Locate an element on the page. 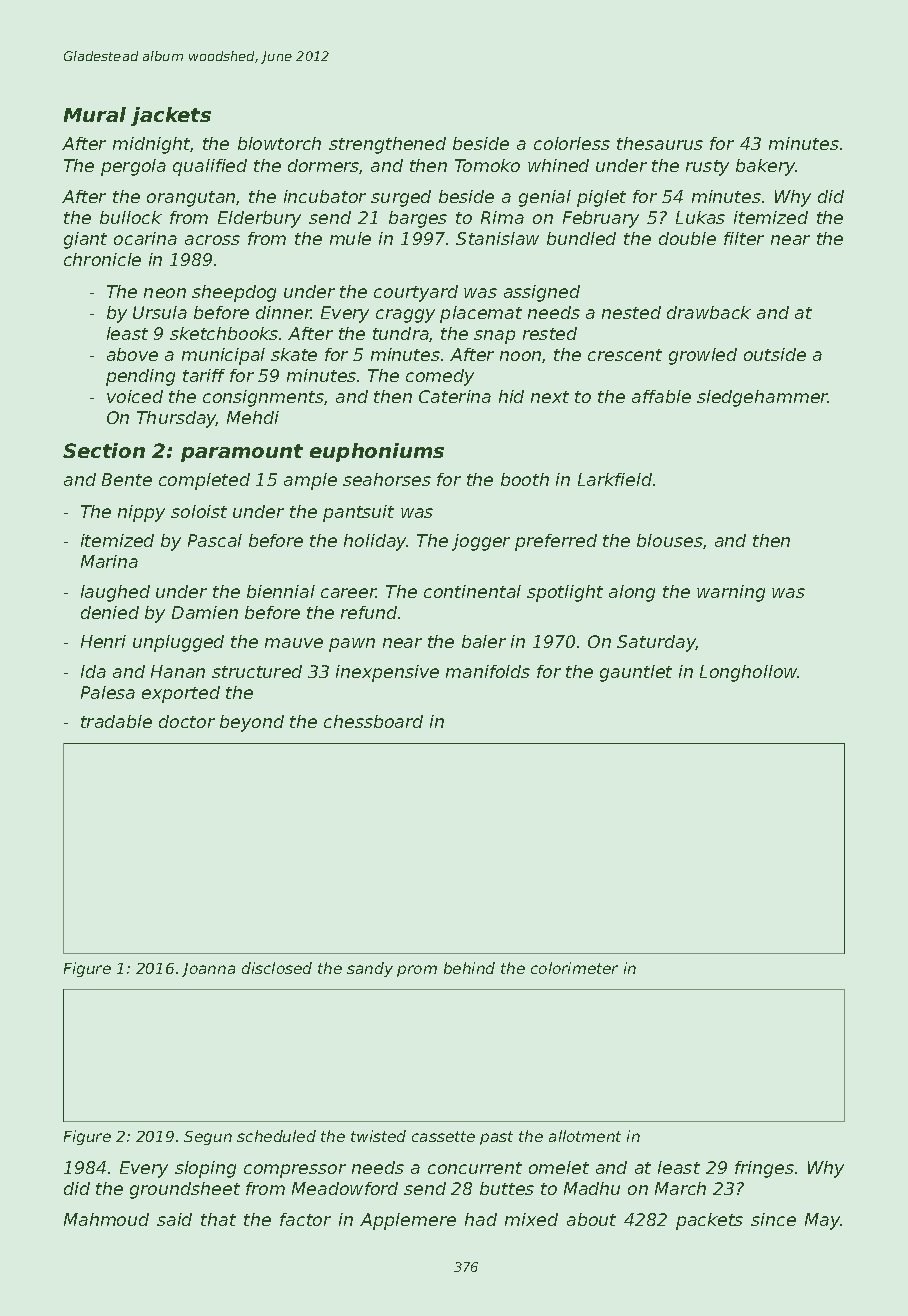 This page has height=1316, width=908. gauntlet is located at coordinates (636, 673).
